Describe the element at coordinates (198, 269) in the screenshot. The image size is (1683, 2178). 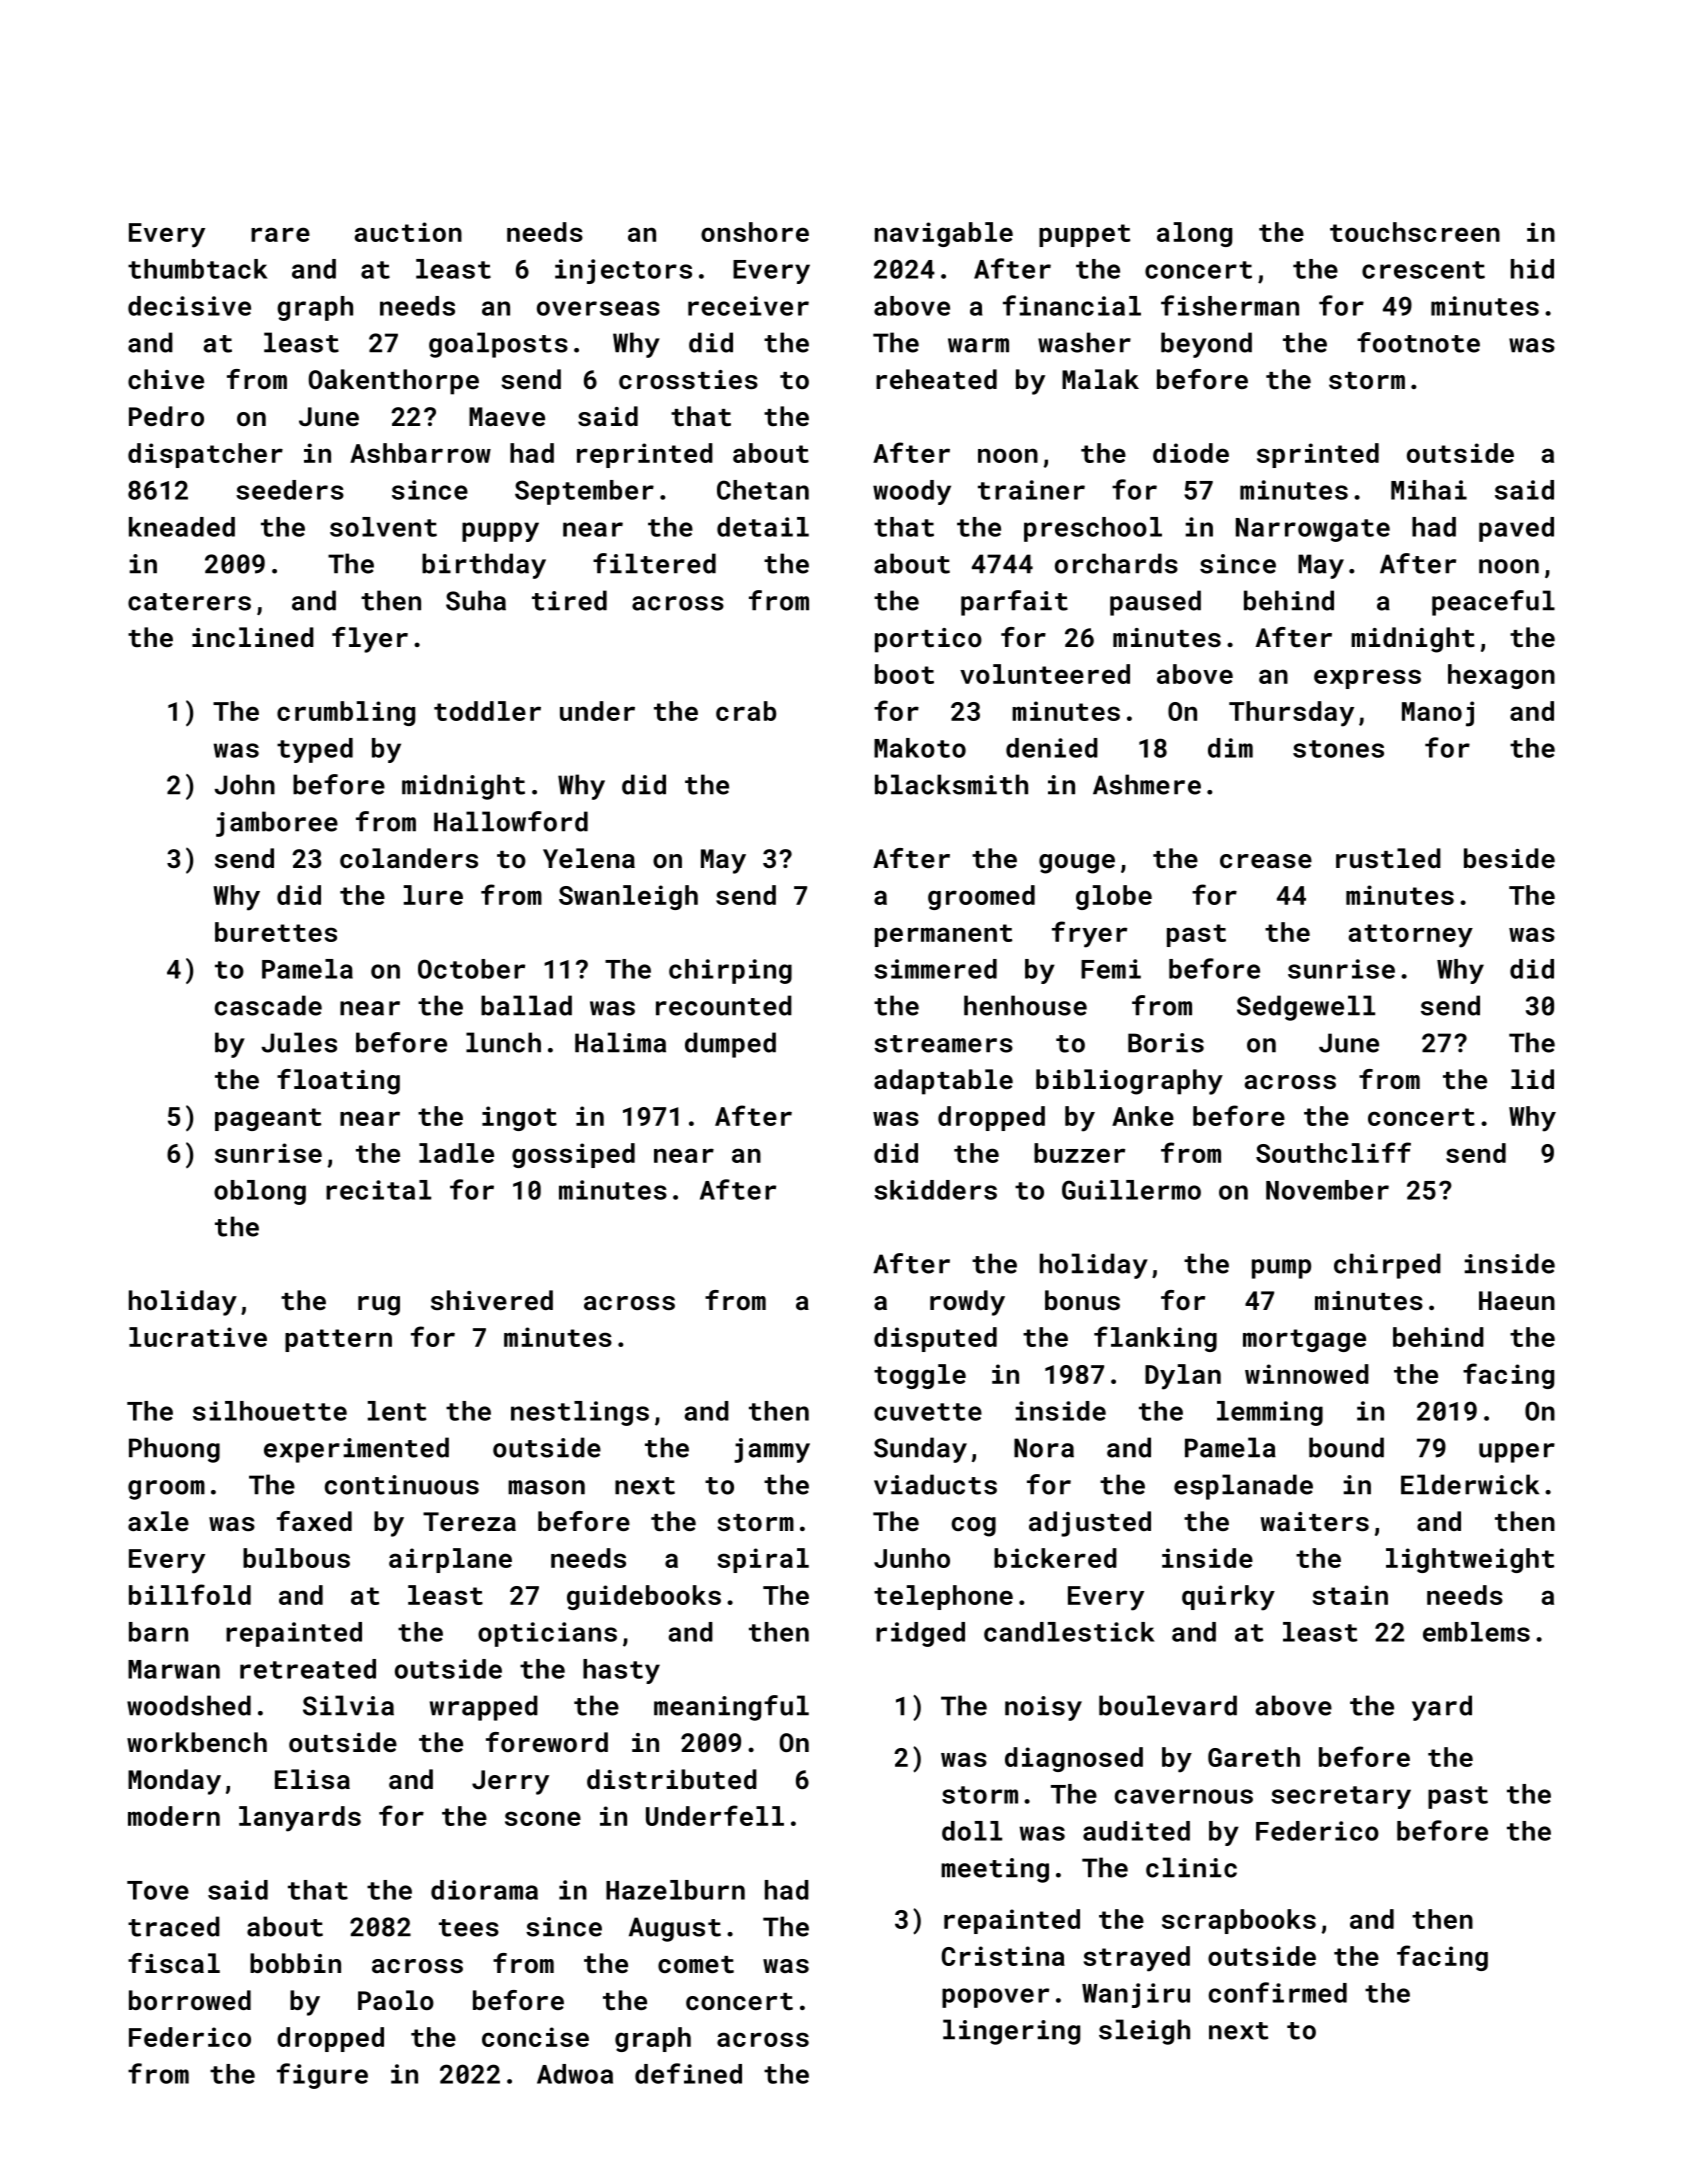
I see `thumbtack` at that location.
